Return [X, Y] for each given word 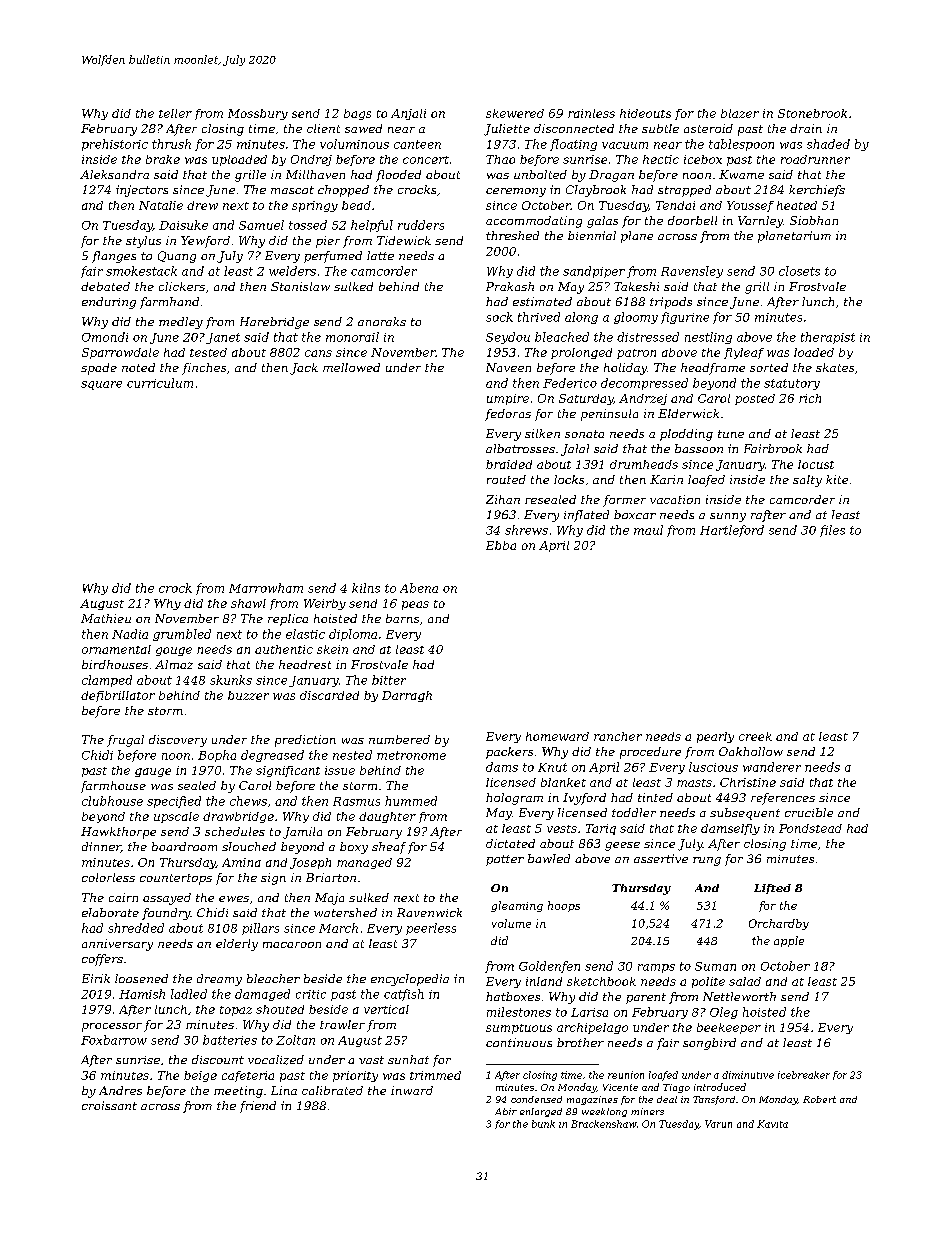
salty [807, 481]
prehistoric [115, 145]
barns [402, 618]
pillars [260, 929]
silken [542, 433]
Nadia [130, 634]
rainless [591, 113]
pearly [715, 737]
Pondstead [810, 828]
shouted [280, 1009]
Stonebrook [812, 113]
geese [622, 846]
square [101, 385]
